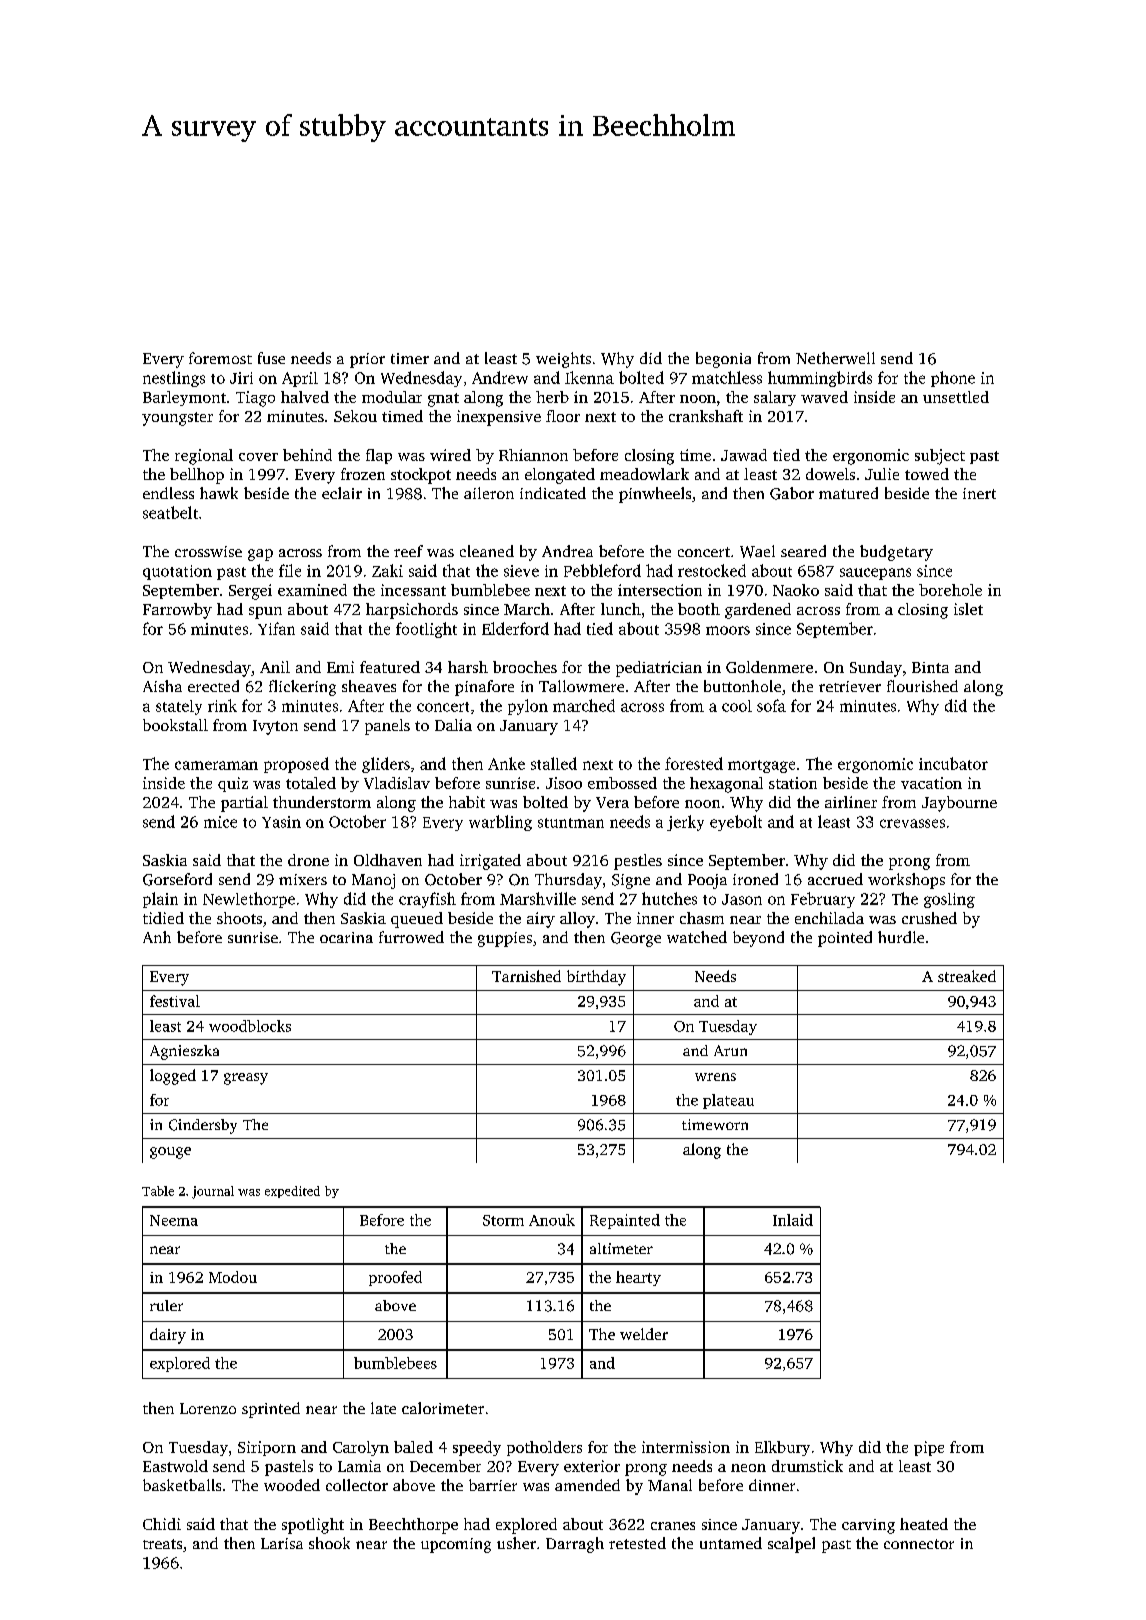 The image size is (1146, 1620). Describe the element at coordinates (170, 1153) in the screenshot. I see `gouge` at that location.
